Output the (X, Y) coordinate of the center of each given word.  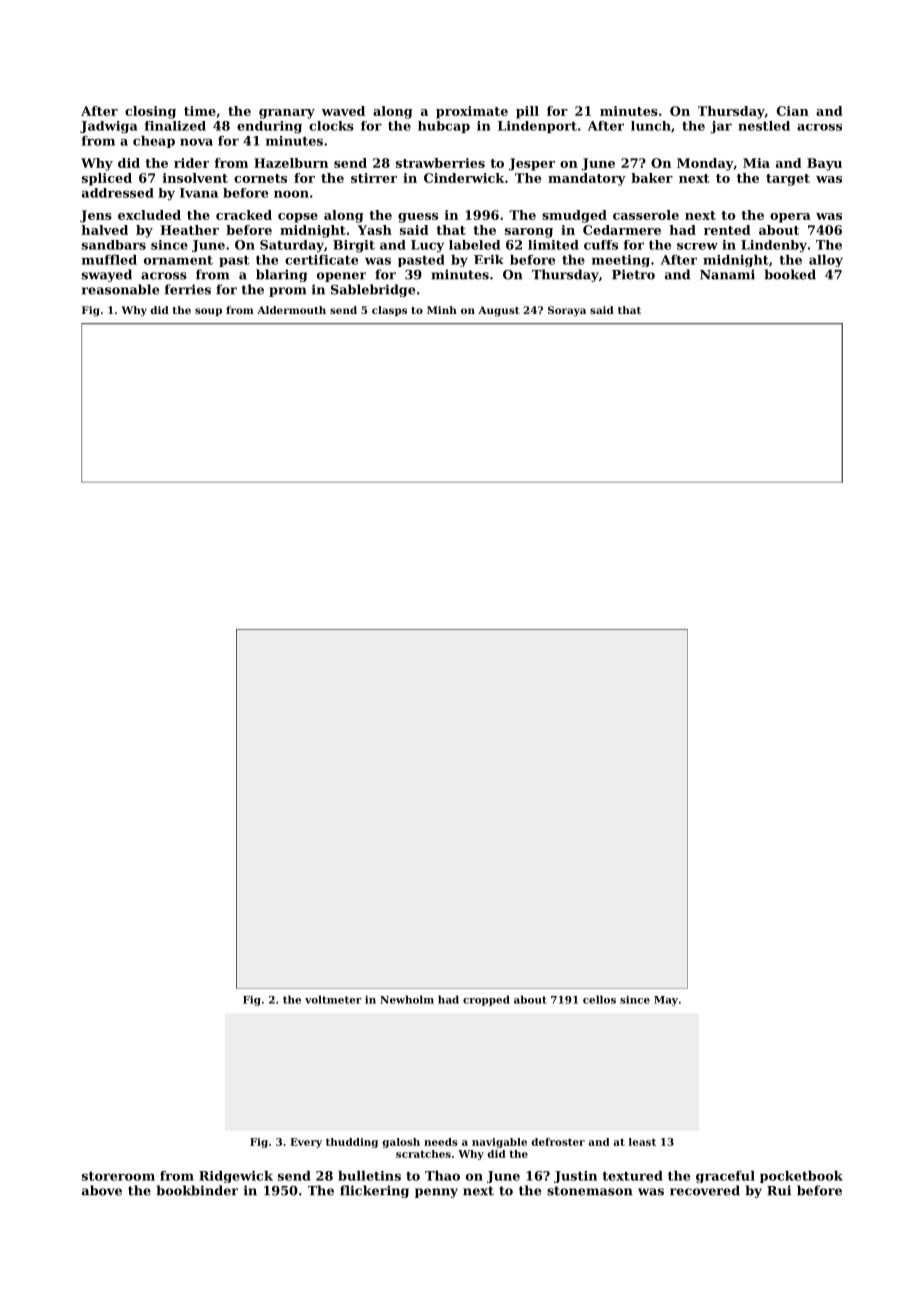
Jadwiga (109, 127)
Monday (705, 164)
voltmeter (333, 999)
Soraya (567, 311)
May (666, 1001)
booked (790, 274)
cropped (486, 1000)
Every (306, 1143)
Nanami (727, 274)
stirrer (374, 178)
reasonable (120, 289)
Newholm (407, 999)
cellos (599, 999)
